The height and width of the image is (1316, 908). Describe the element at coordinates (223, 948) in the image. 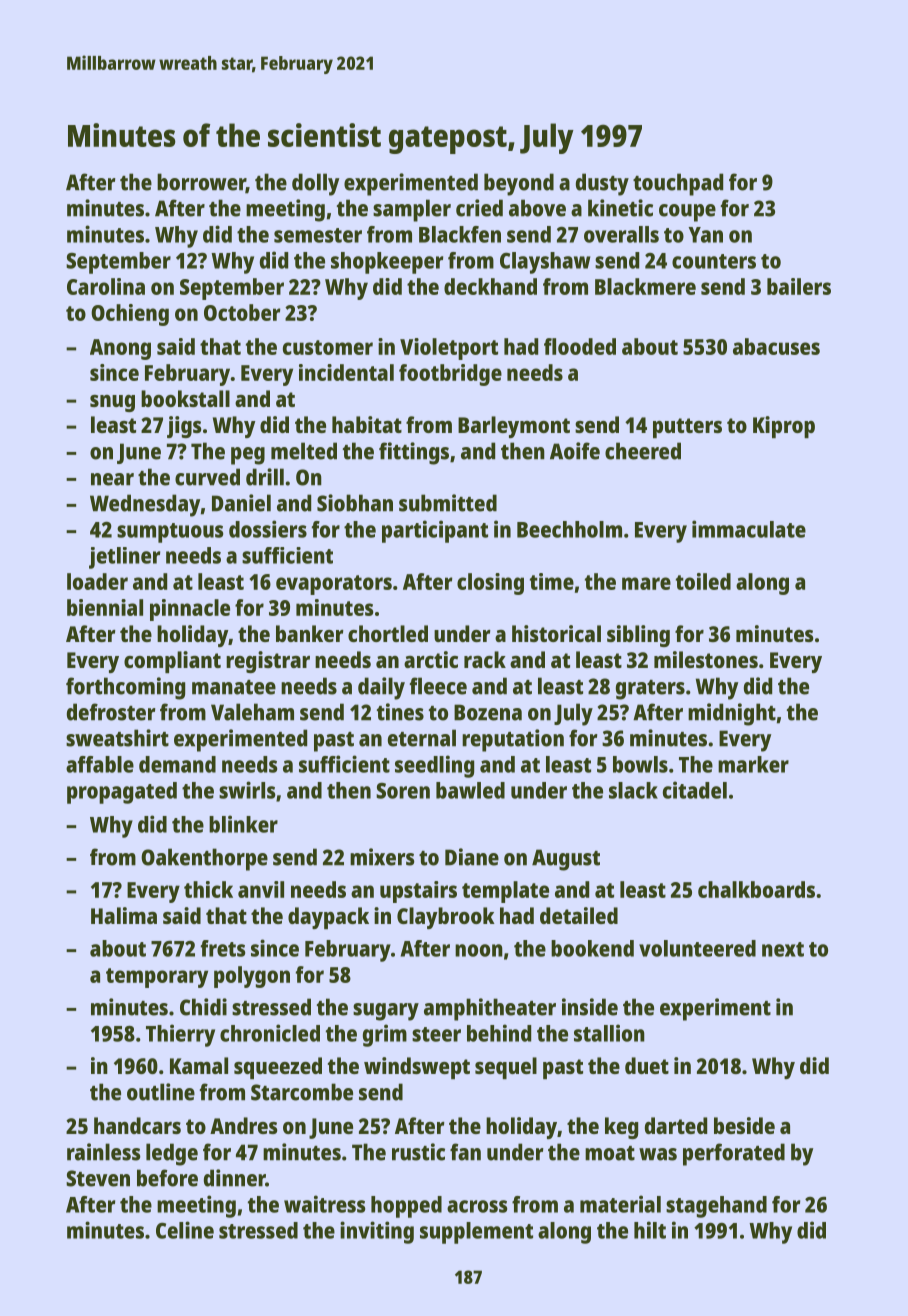

I see `frets` at that location.
